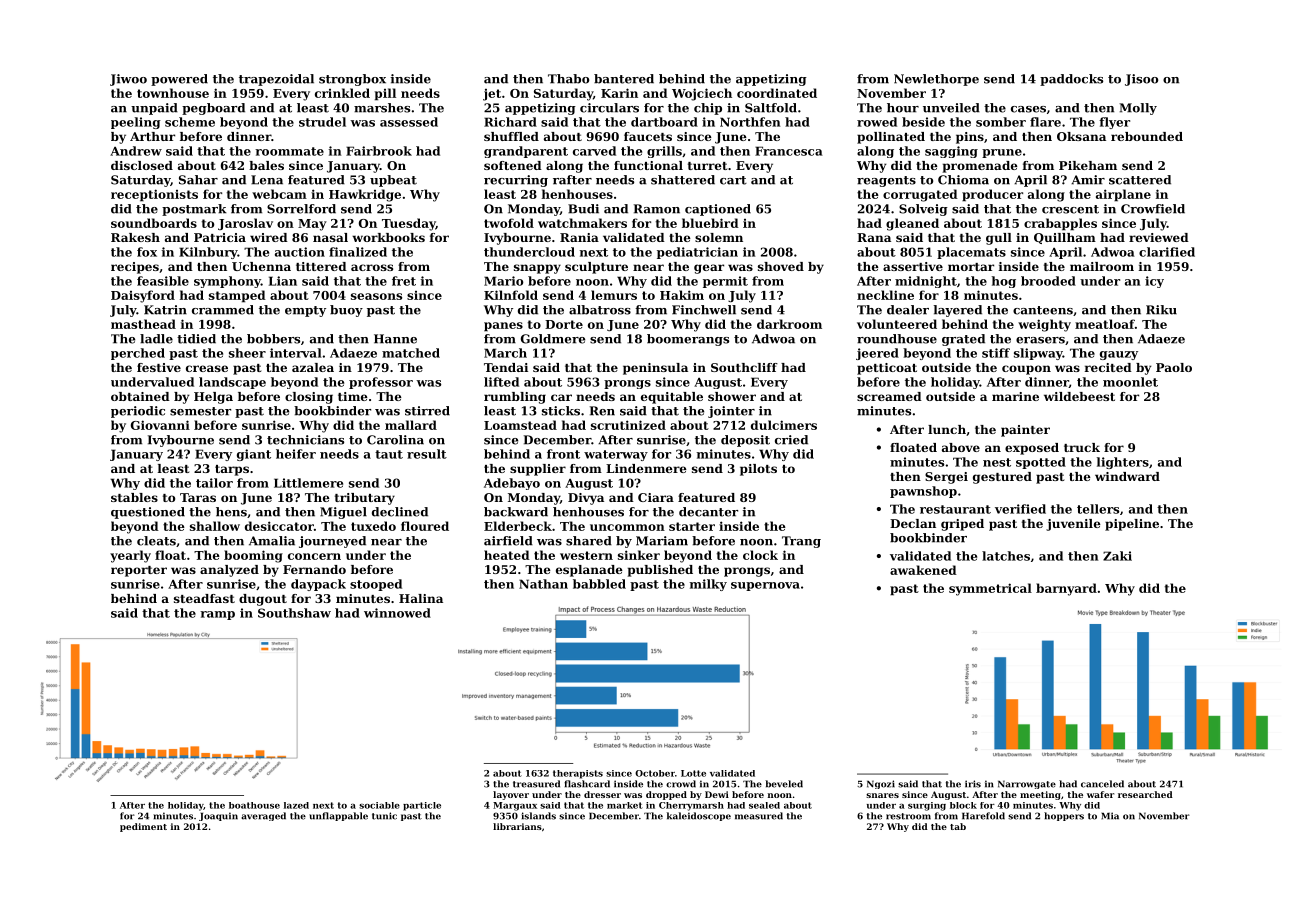  I want to click on panes, so click(503, 327).
